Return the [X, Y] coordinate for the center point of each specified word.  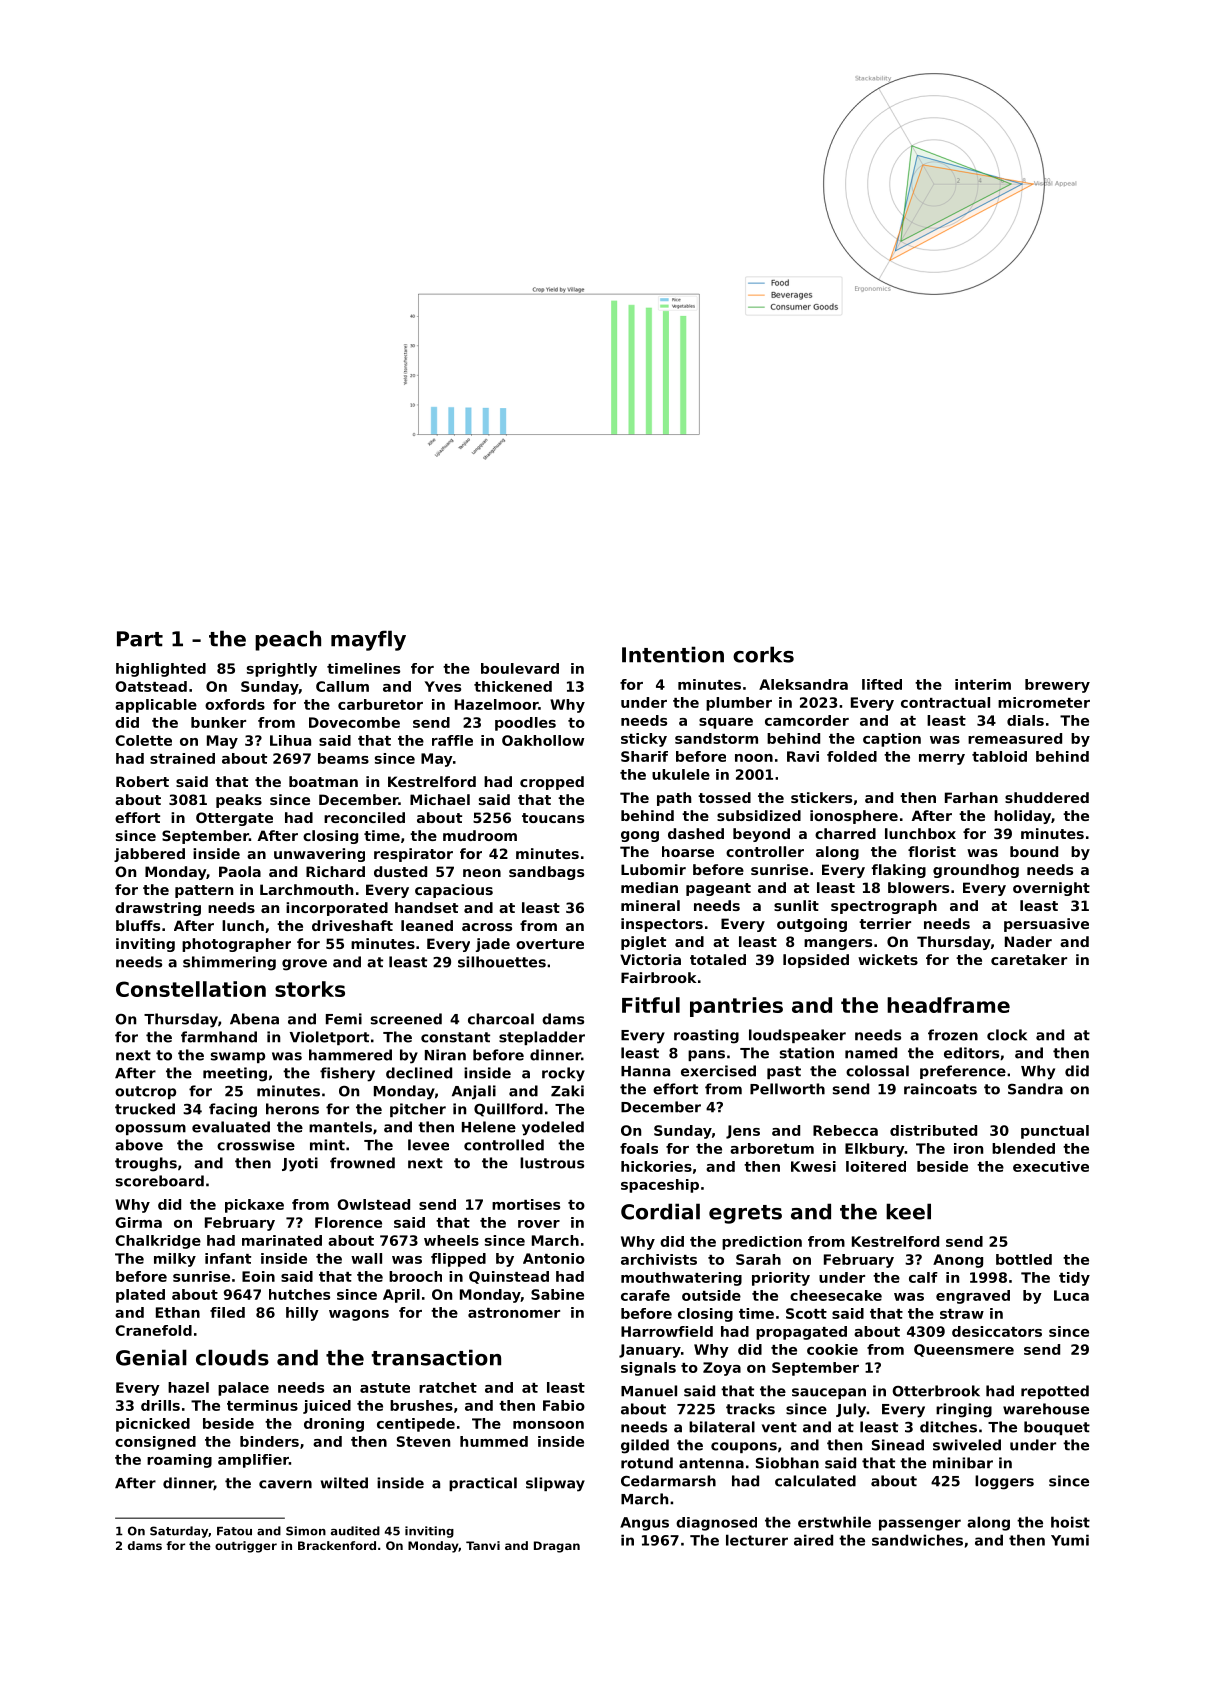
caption [892, 740]
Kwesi [813, 1166]
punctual [1055, 1132]
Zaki [567, 1091]
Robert [142, 781]
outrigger [246, 1547]
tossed [724, 797]
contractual [945, 702]
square [726, 723]
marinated [282, 1240]
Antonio [554, 1258]
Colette [143, 740]
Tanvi [483, 1545]
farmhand [219, 1037]
